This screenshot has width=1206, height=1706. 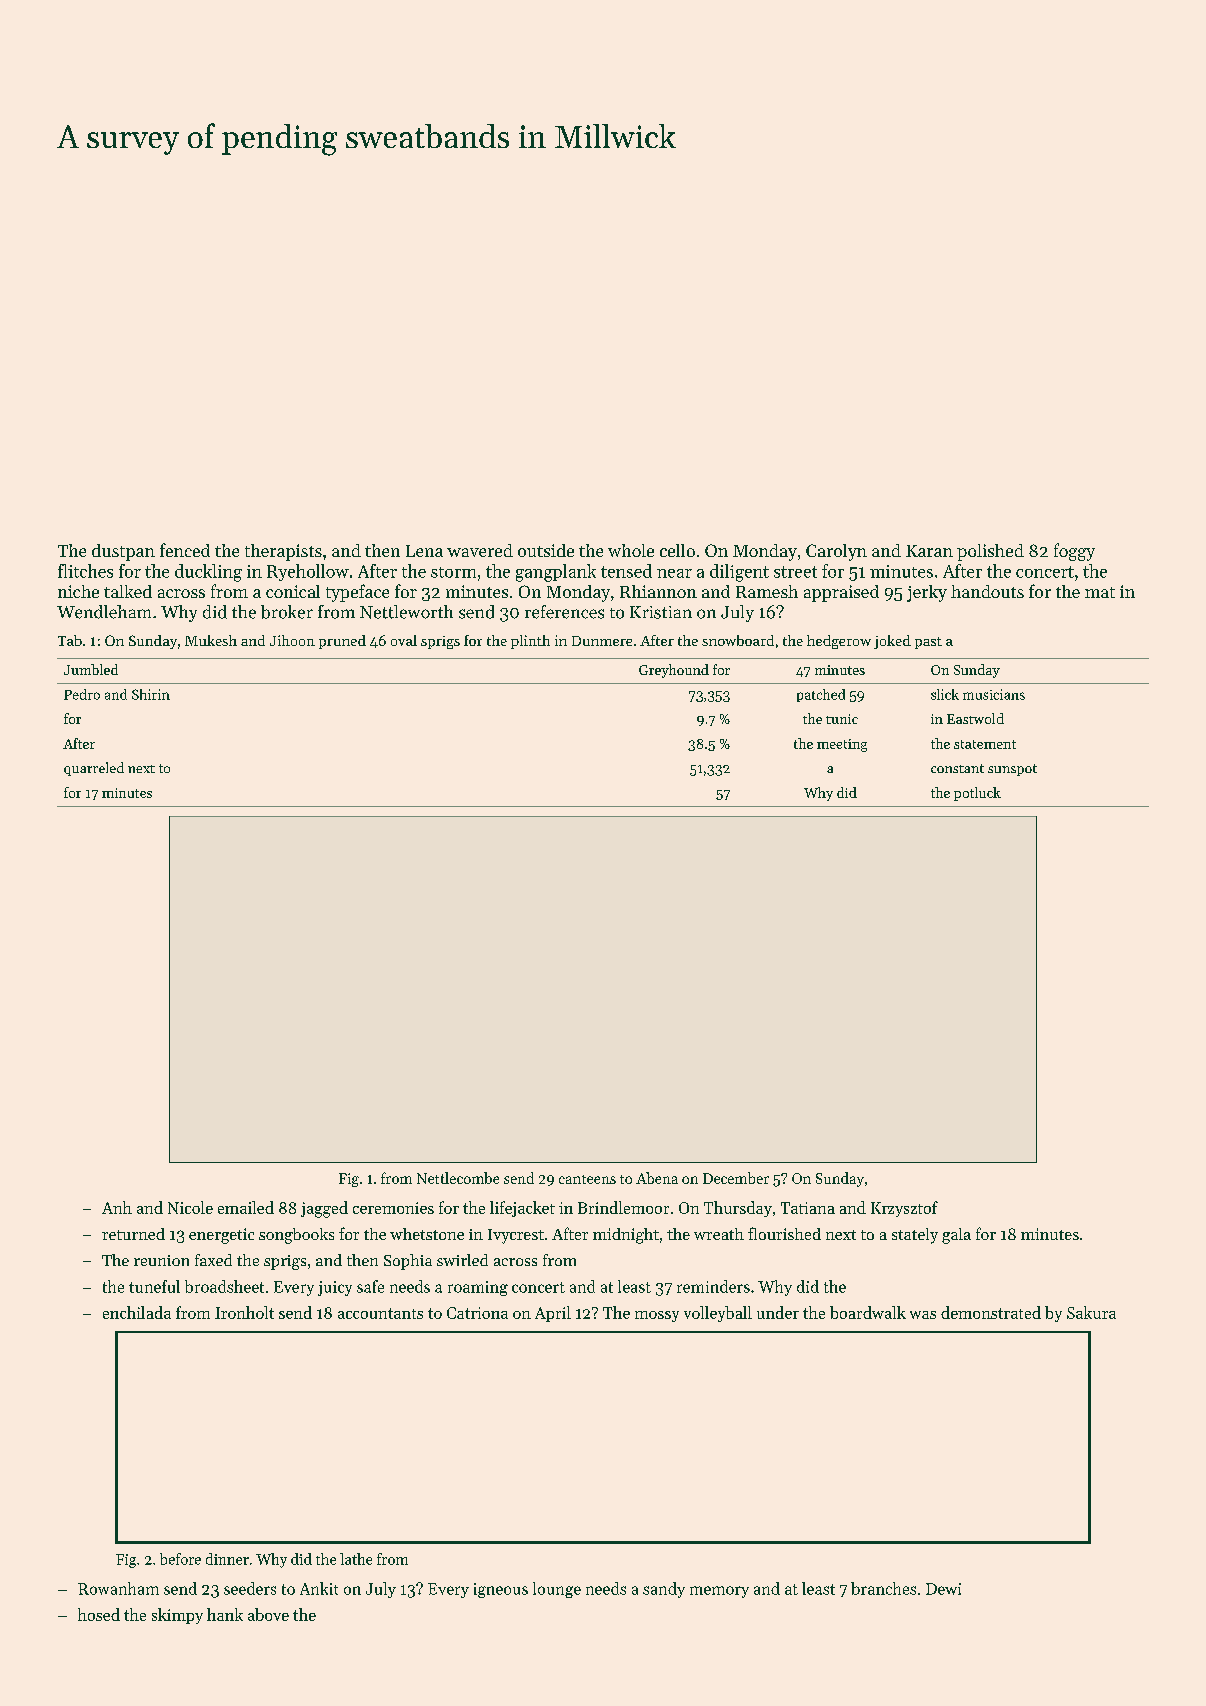 What do you see at coordinates (977, 794) in the screenshot?
I see `potluck` at bounding box center [977, 794].
